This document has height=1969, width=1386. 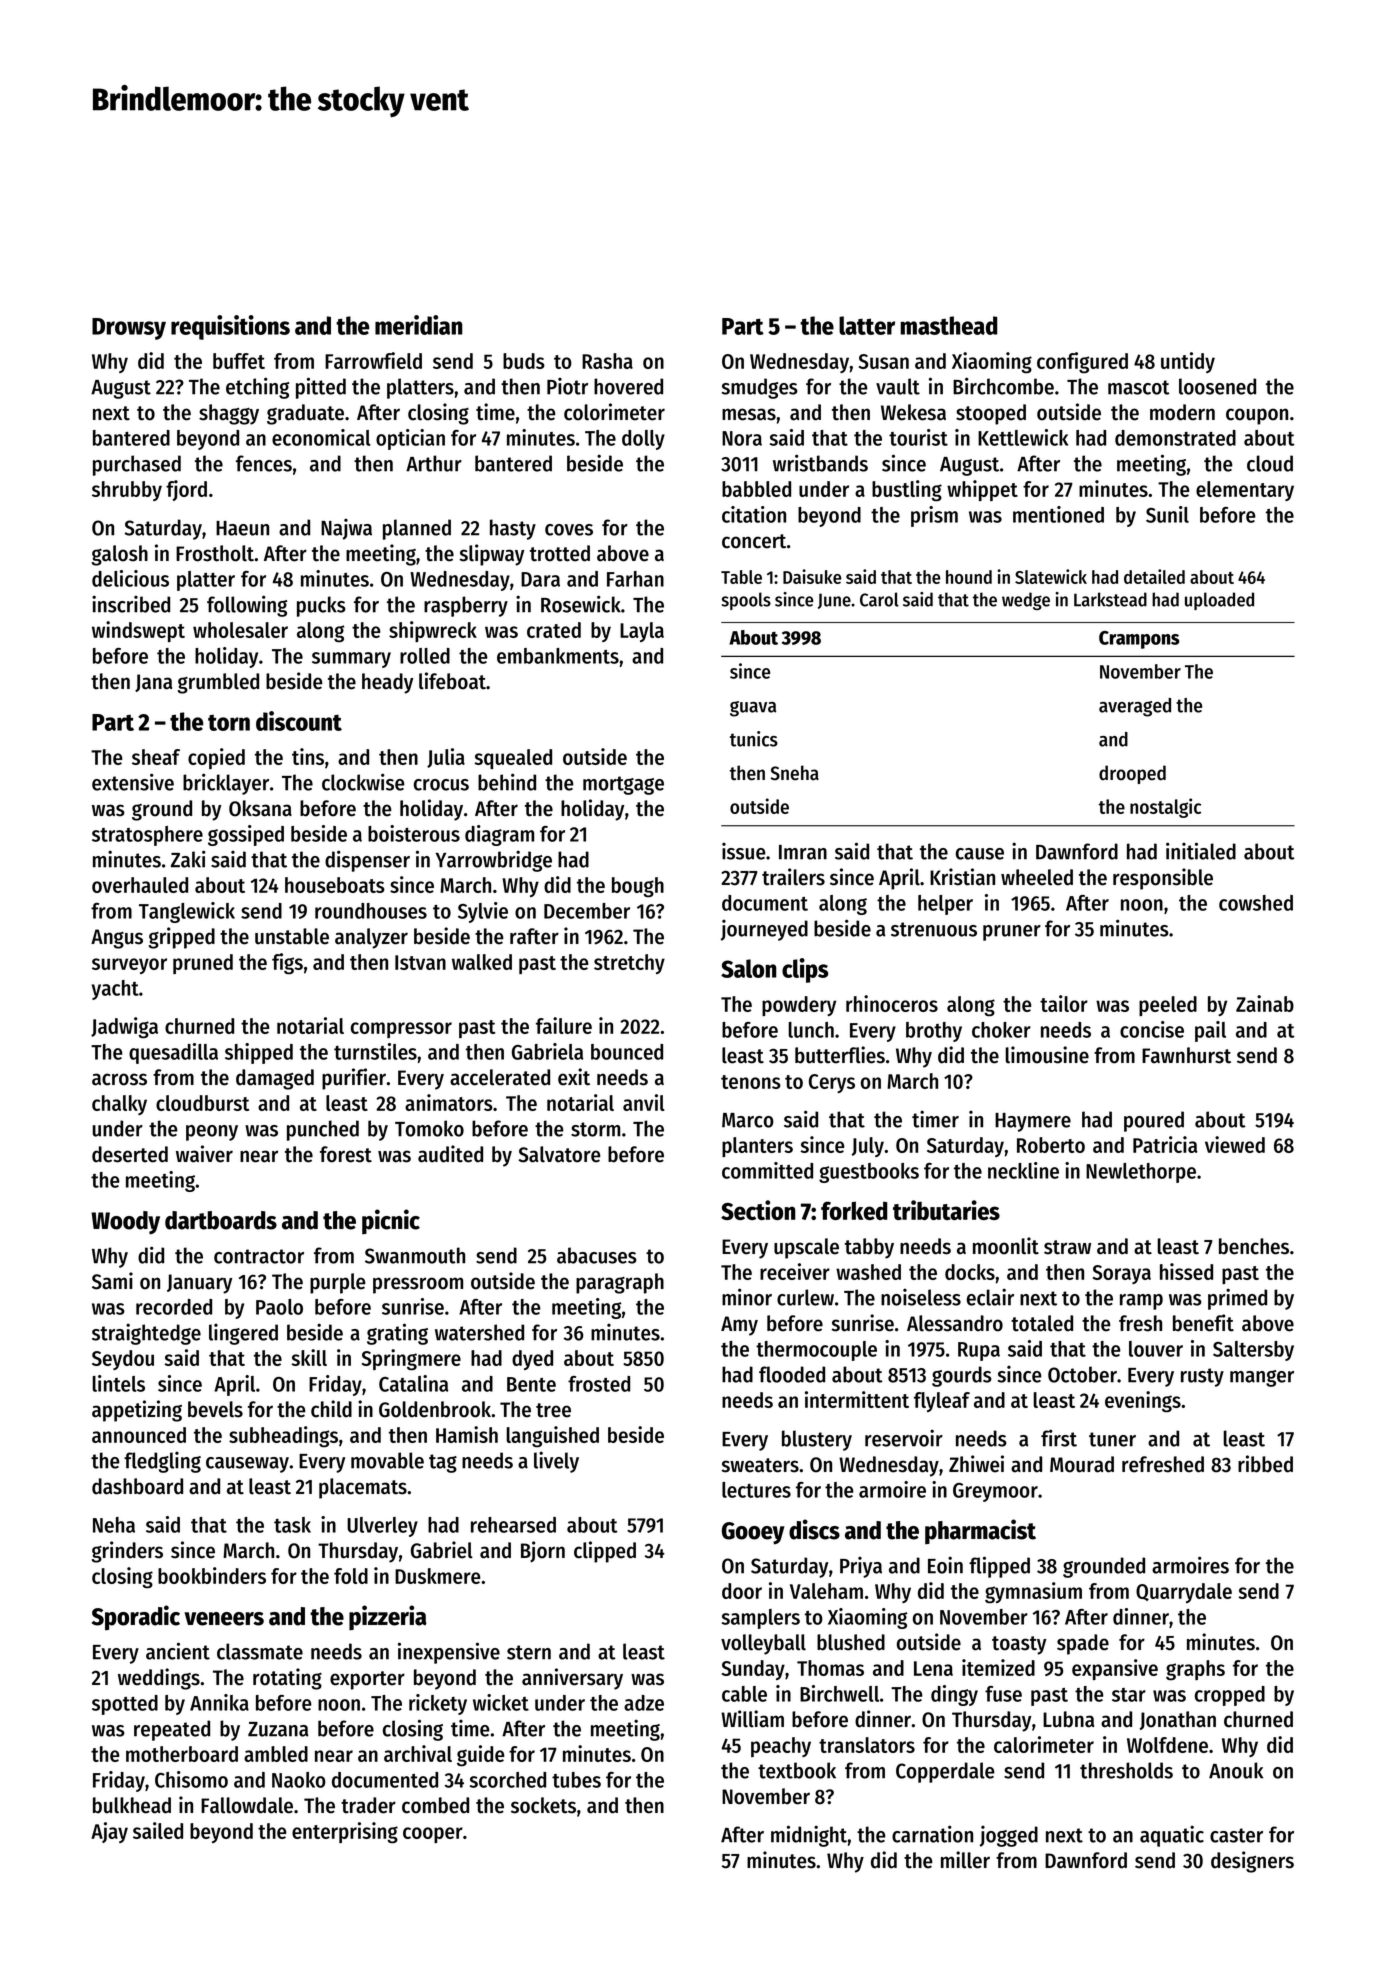 What do you see at coordinates (125, 1223) in the document?
I see `Woody` at bounding box center [125, 1223].
